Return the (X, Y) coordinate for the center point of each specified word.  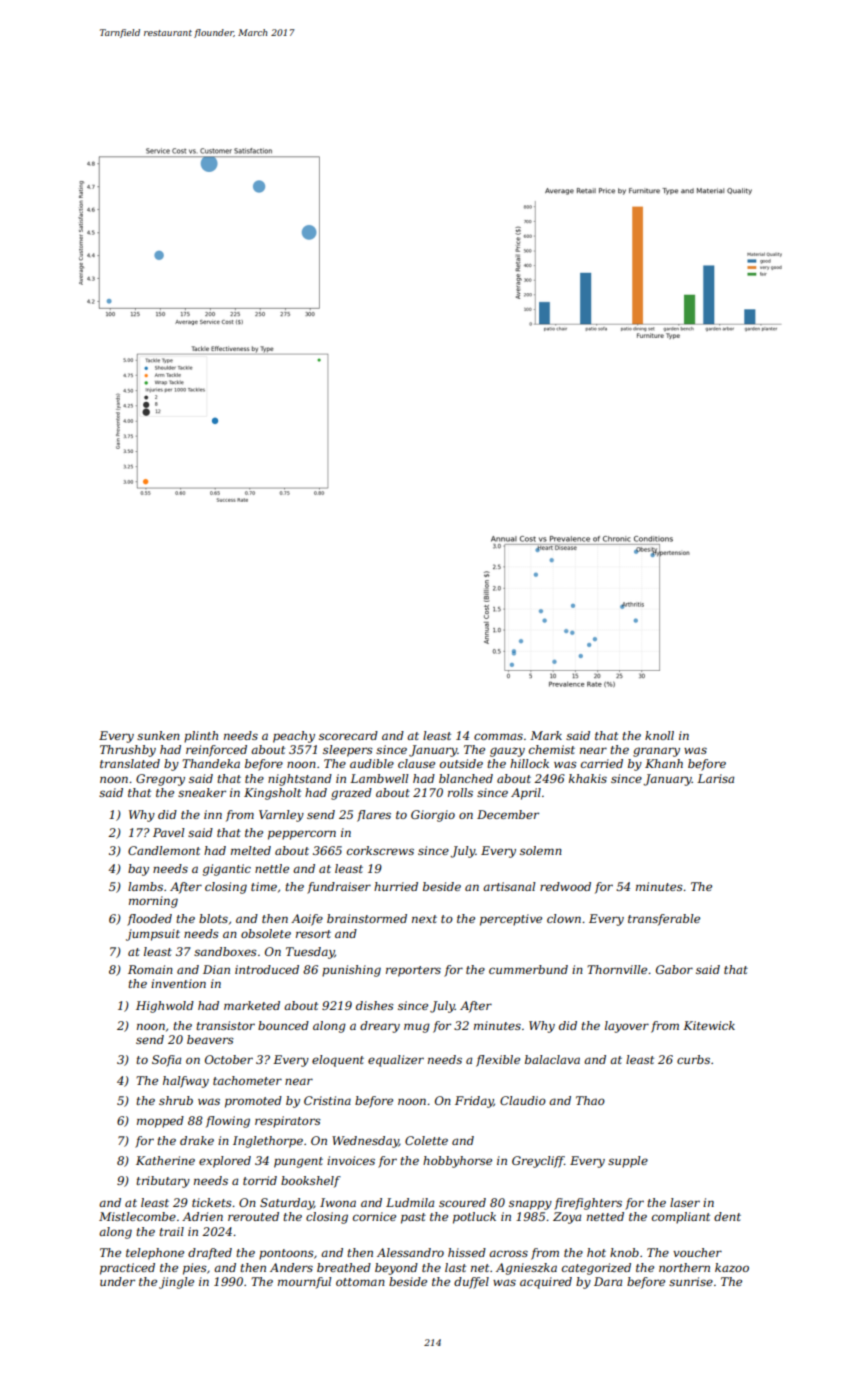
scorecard (348, 735)
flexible (498, 1061)
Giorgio (433, 816)
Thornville (617, 969)
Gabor (674, 969)
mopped (160, 1122)
